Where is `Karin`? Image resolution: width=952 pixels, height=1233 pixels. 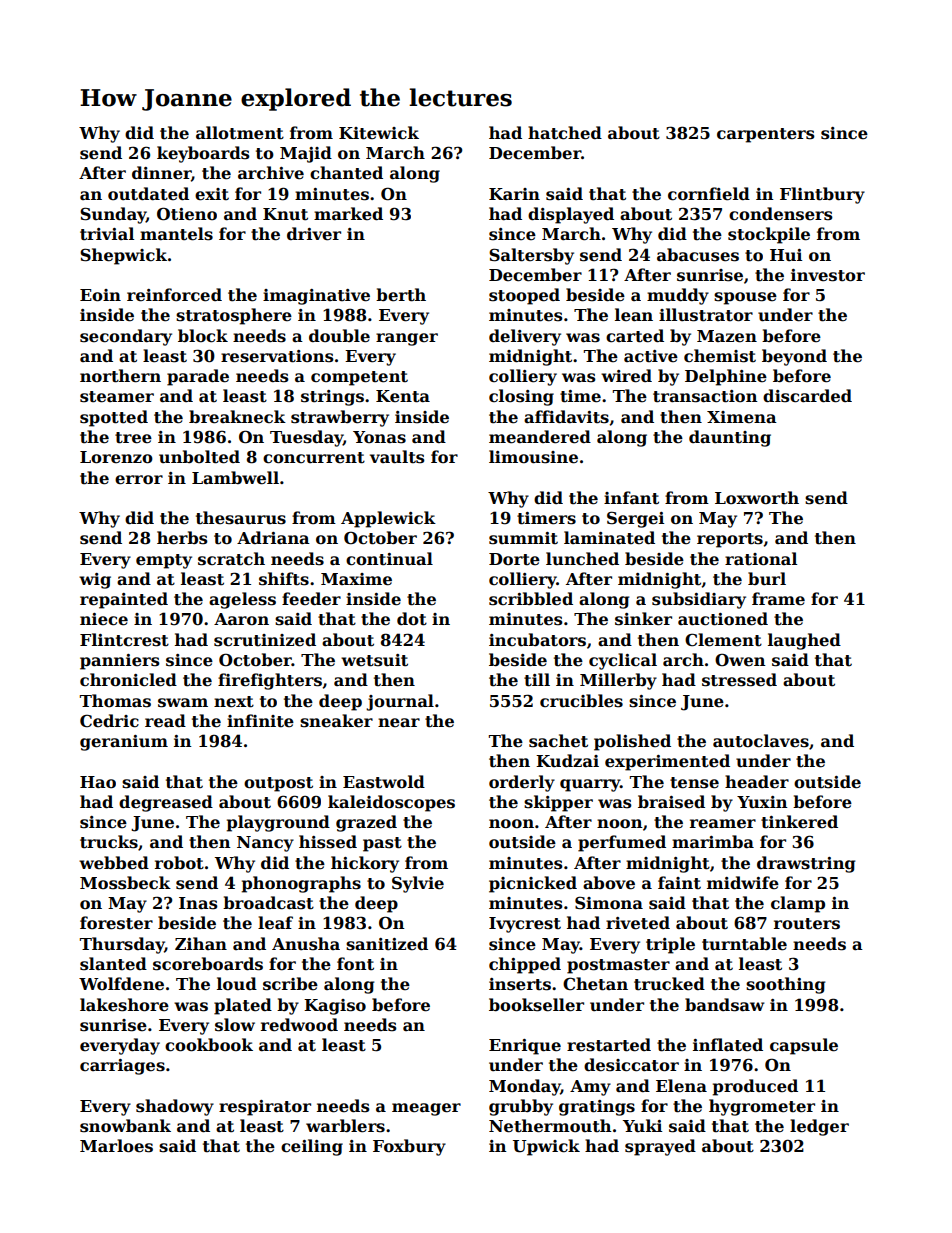 Karin is located at coordinates (514, 194).
